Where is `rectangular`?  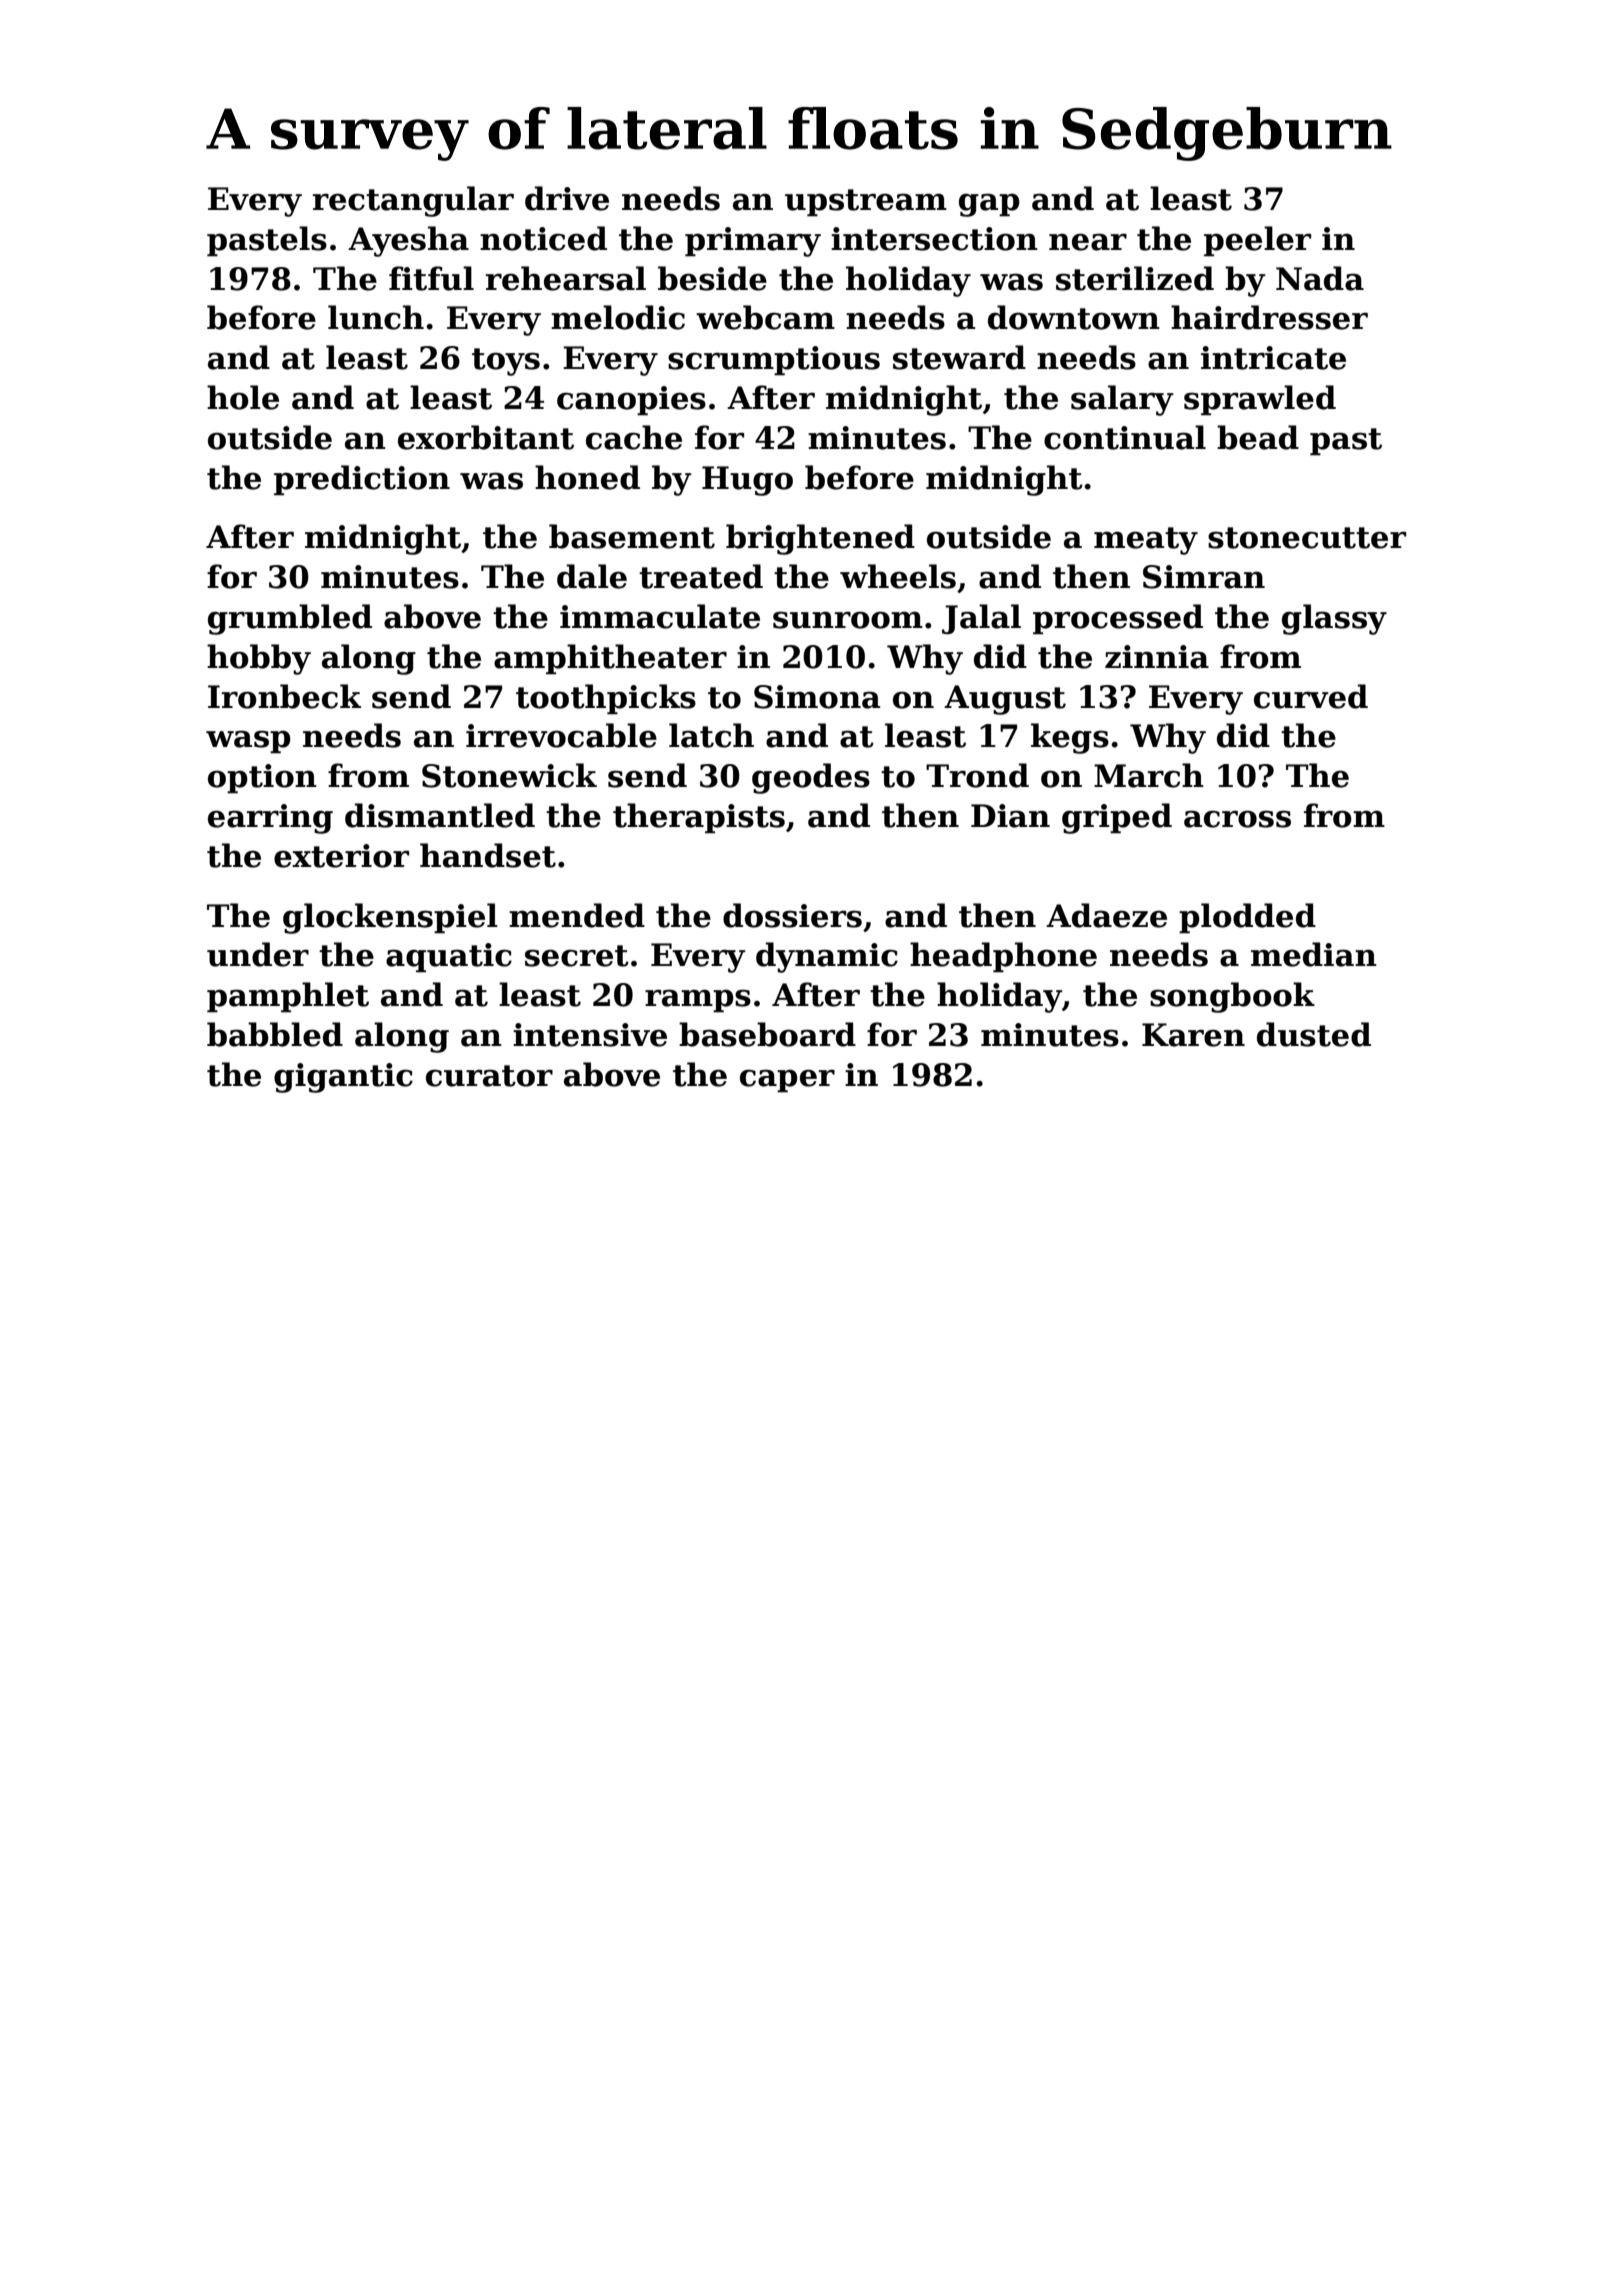
rectangular is located at coordinates (413, 201).
